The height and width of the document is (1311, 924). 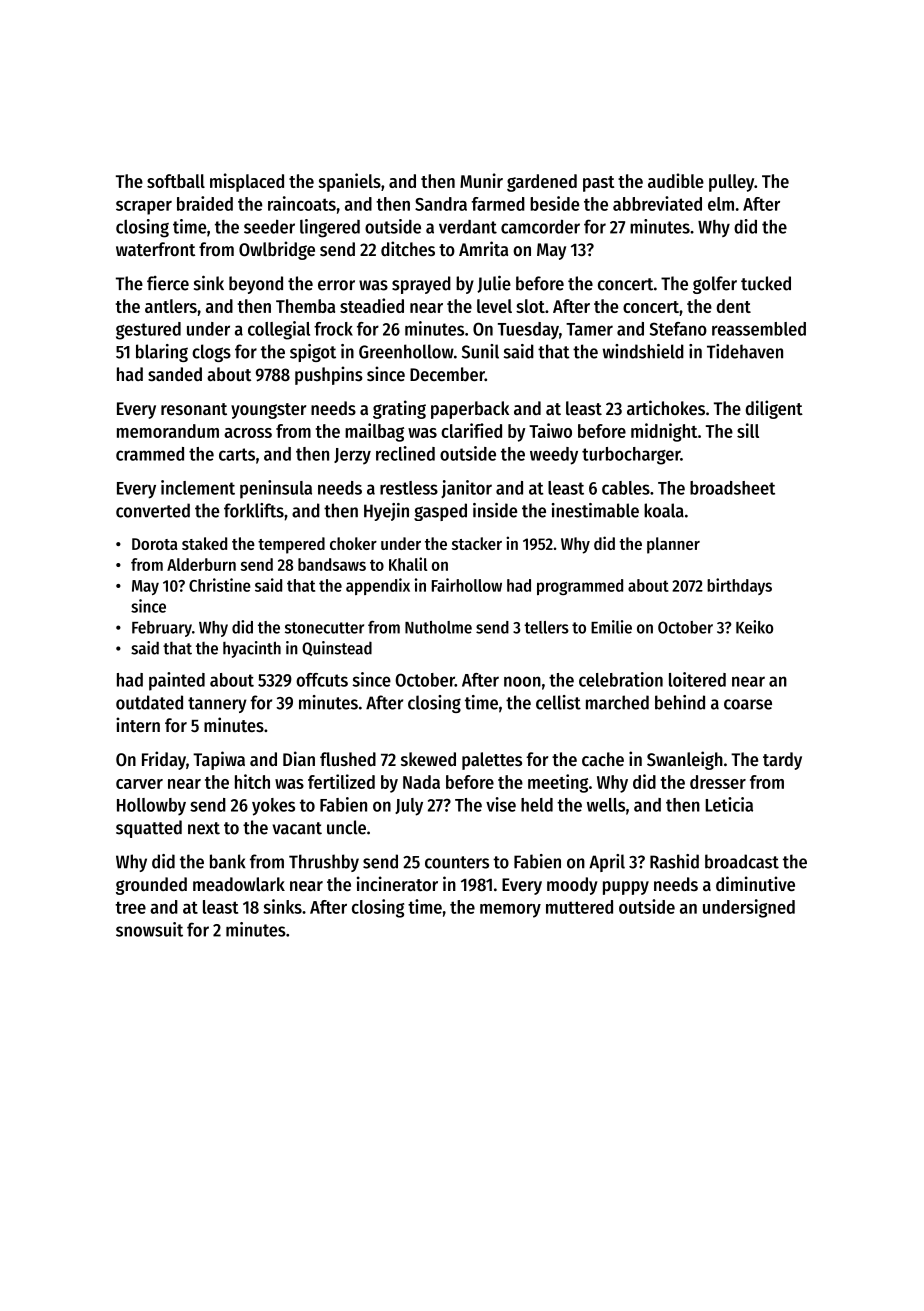 What do you see at coordinates (483, 248) in the document?
I see `Amrita` at bounding box center [483, 248].
